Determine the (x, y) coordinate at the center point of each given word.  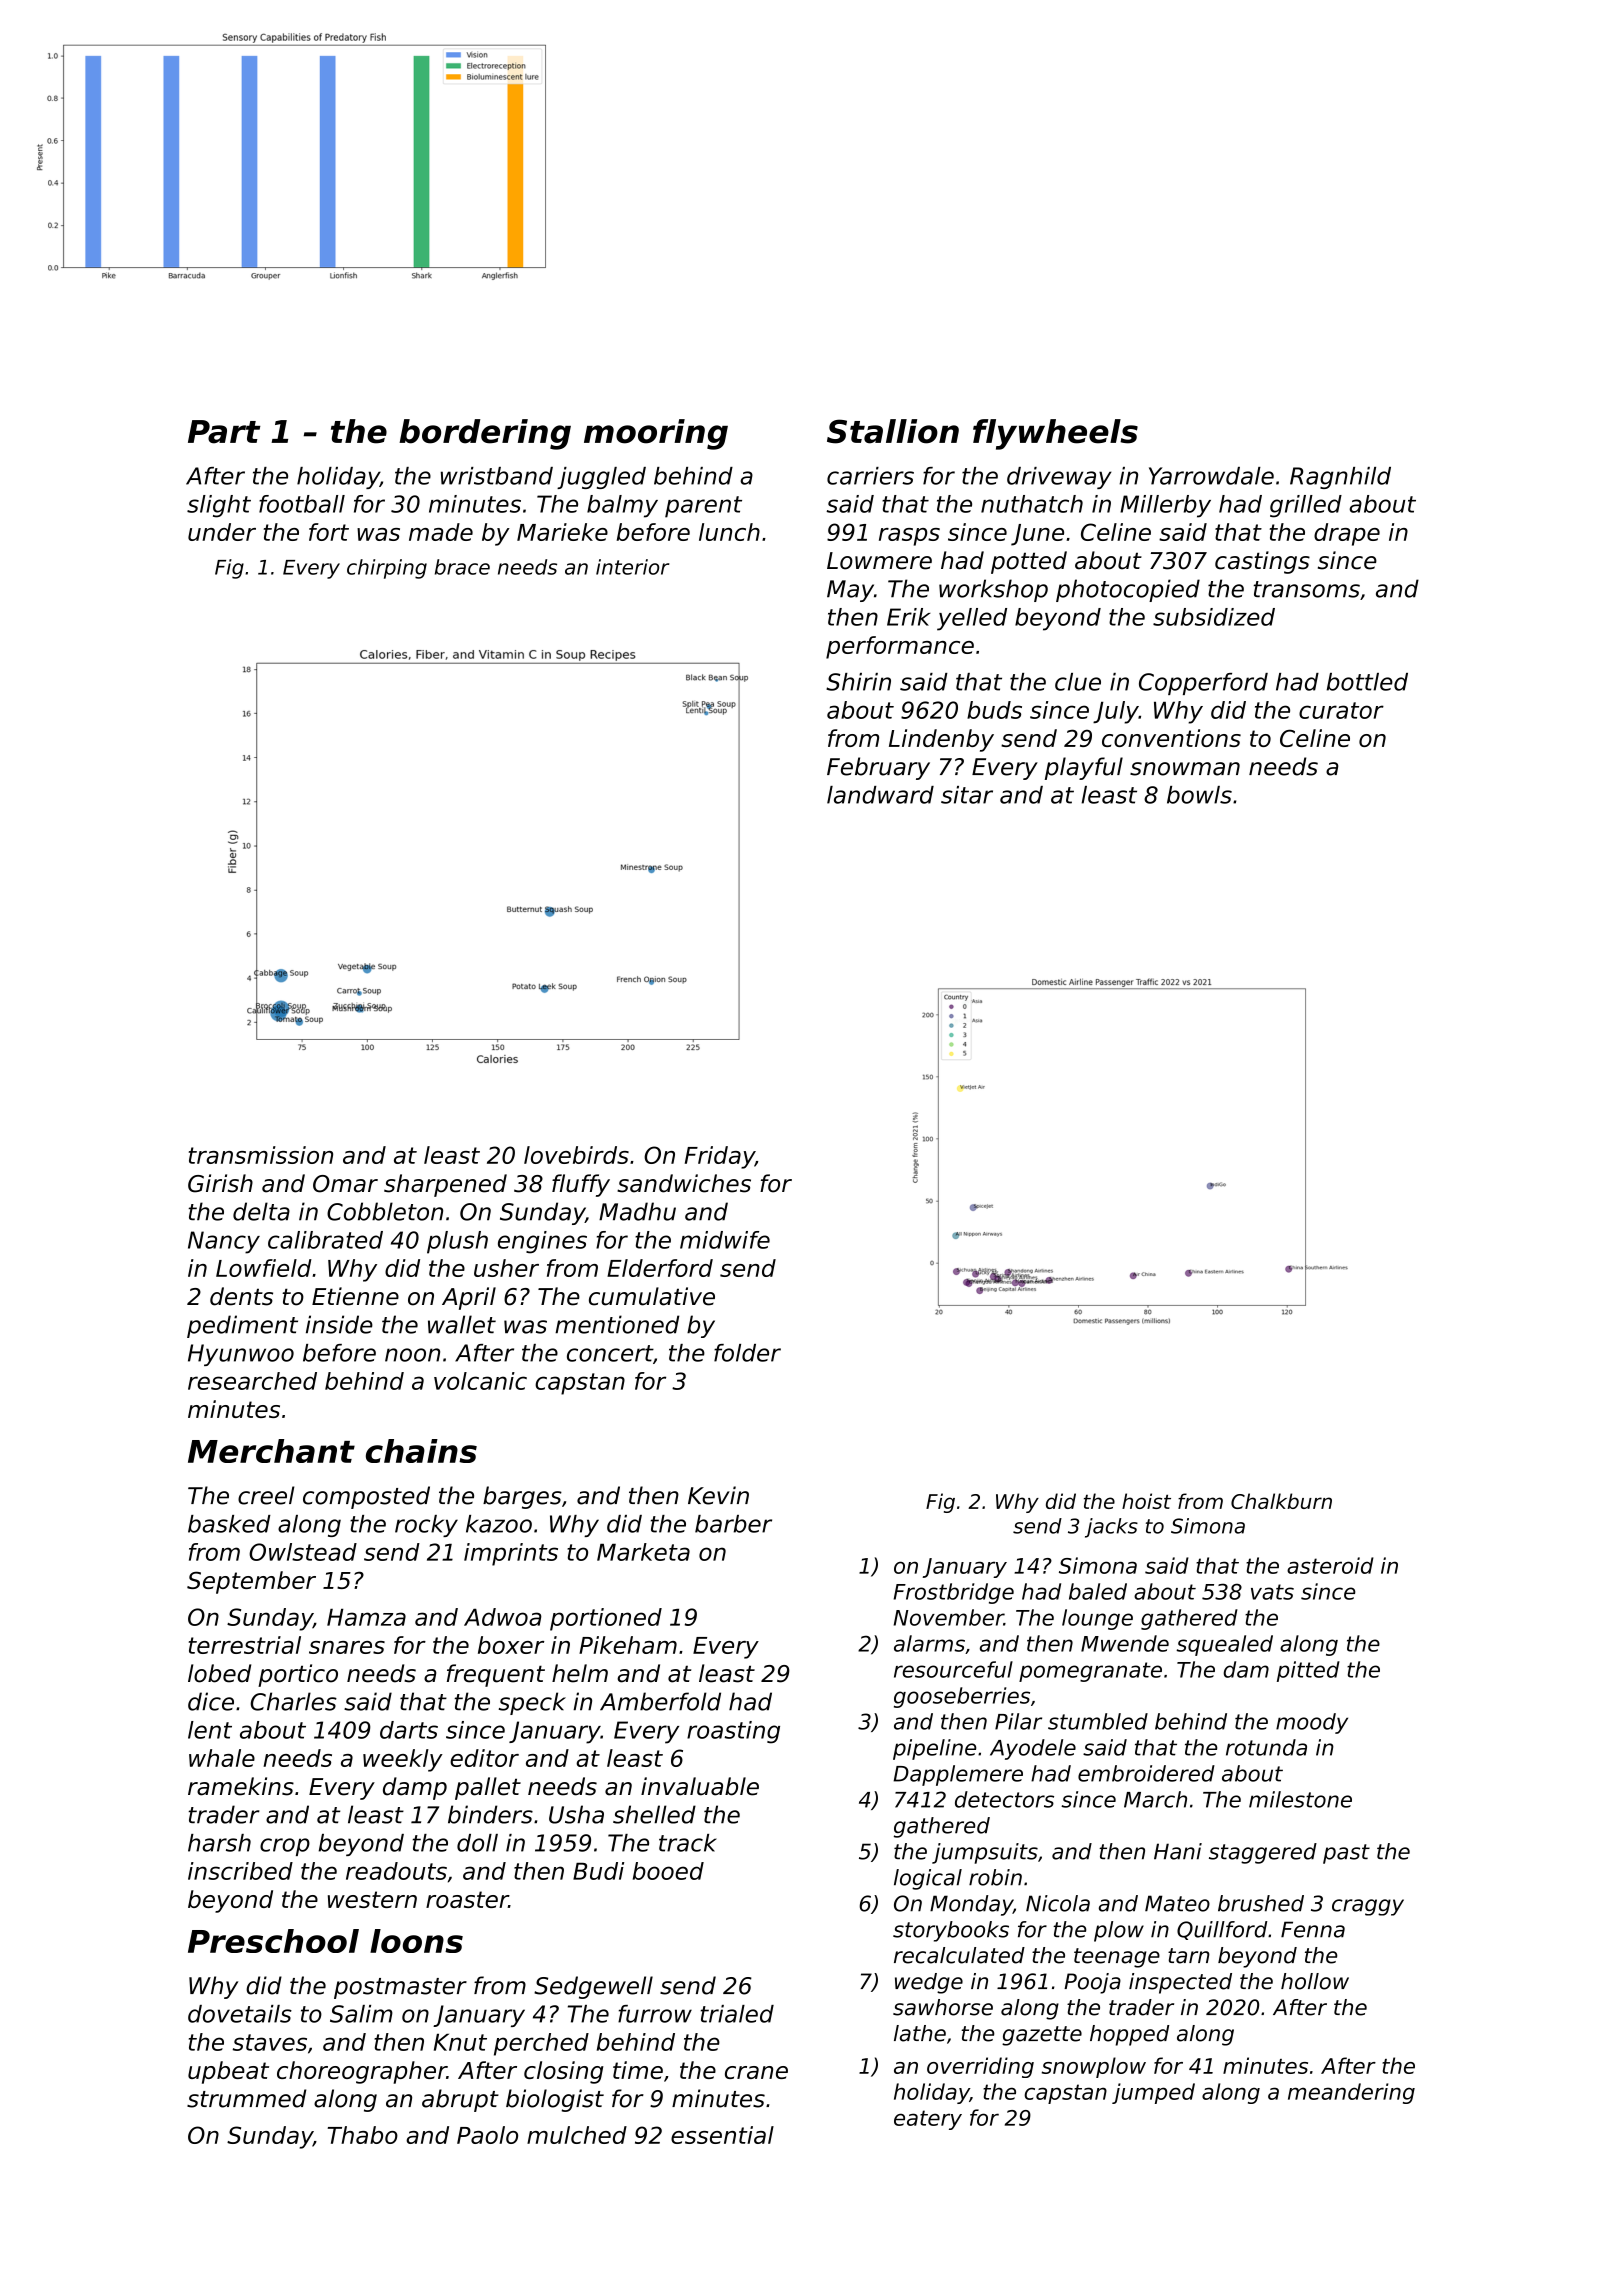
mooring (656, 434)
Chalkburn (1281, 1501)
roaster (467, 1899)
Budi (598, 1871)
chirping (387, 569)
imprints (511, 1554)
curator (1341, 710)
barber (733, 1524)
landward (880, 795)
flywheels (1055, 434)
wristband (497, 476)
